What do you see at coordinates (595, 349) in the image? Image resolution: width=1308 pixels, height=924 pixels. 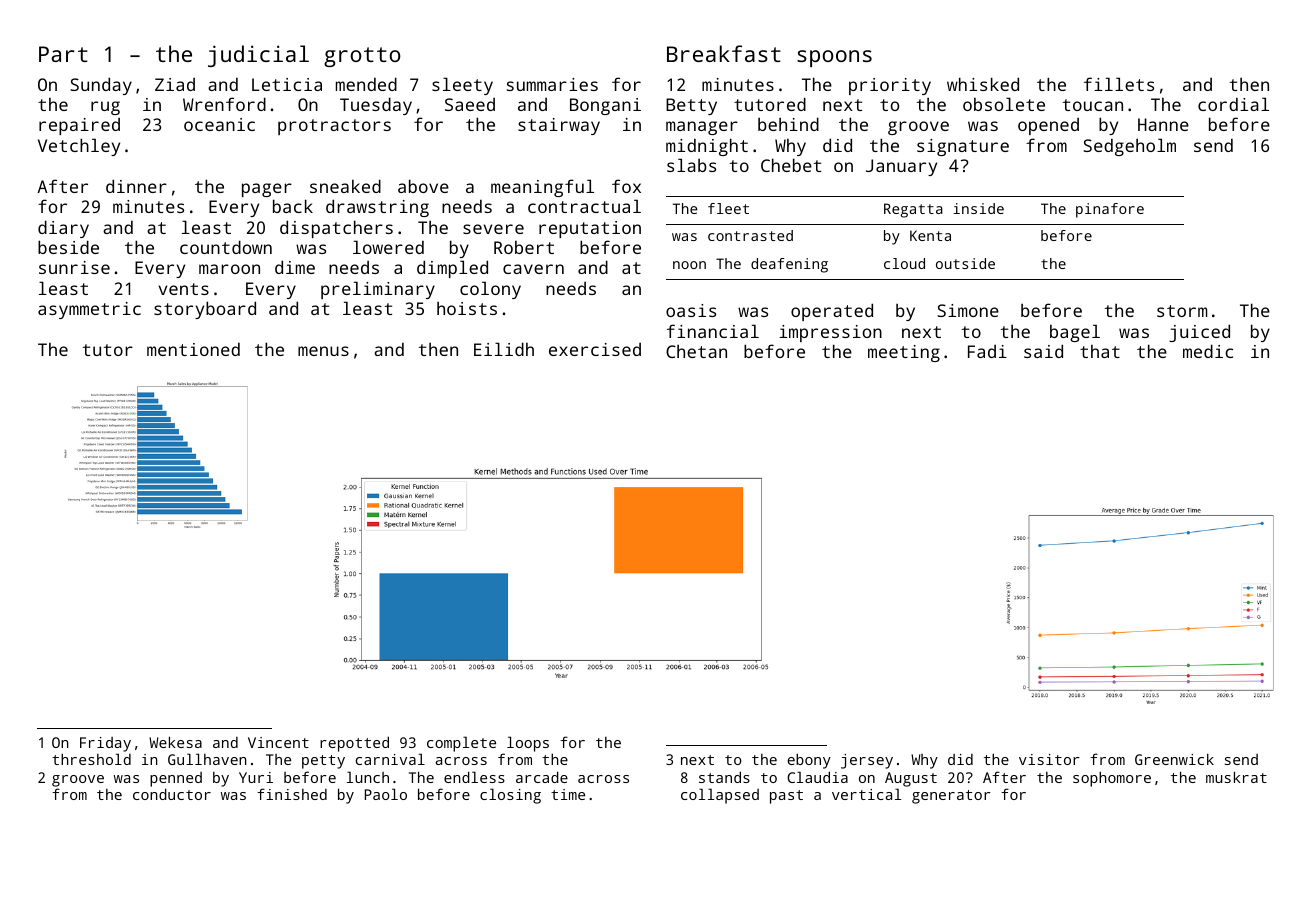 I see `exercised` at bounding box center [595, 349].
